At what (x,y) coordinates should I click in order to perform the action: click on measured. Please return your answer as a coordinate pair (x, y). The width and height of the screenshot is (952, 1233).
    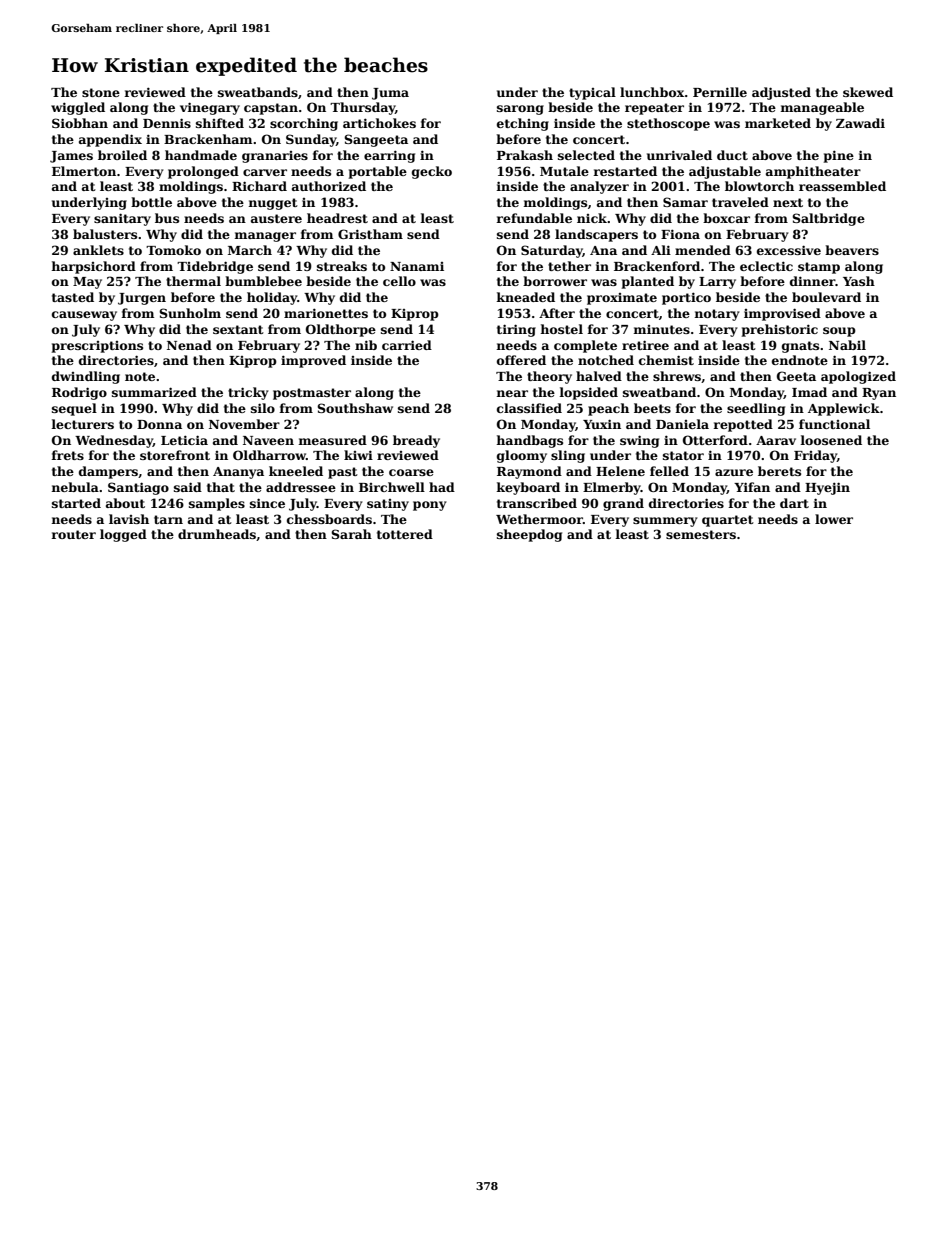
    Looking at the image, I should click on (332, 440).
